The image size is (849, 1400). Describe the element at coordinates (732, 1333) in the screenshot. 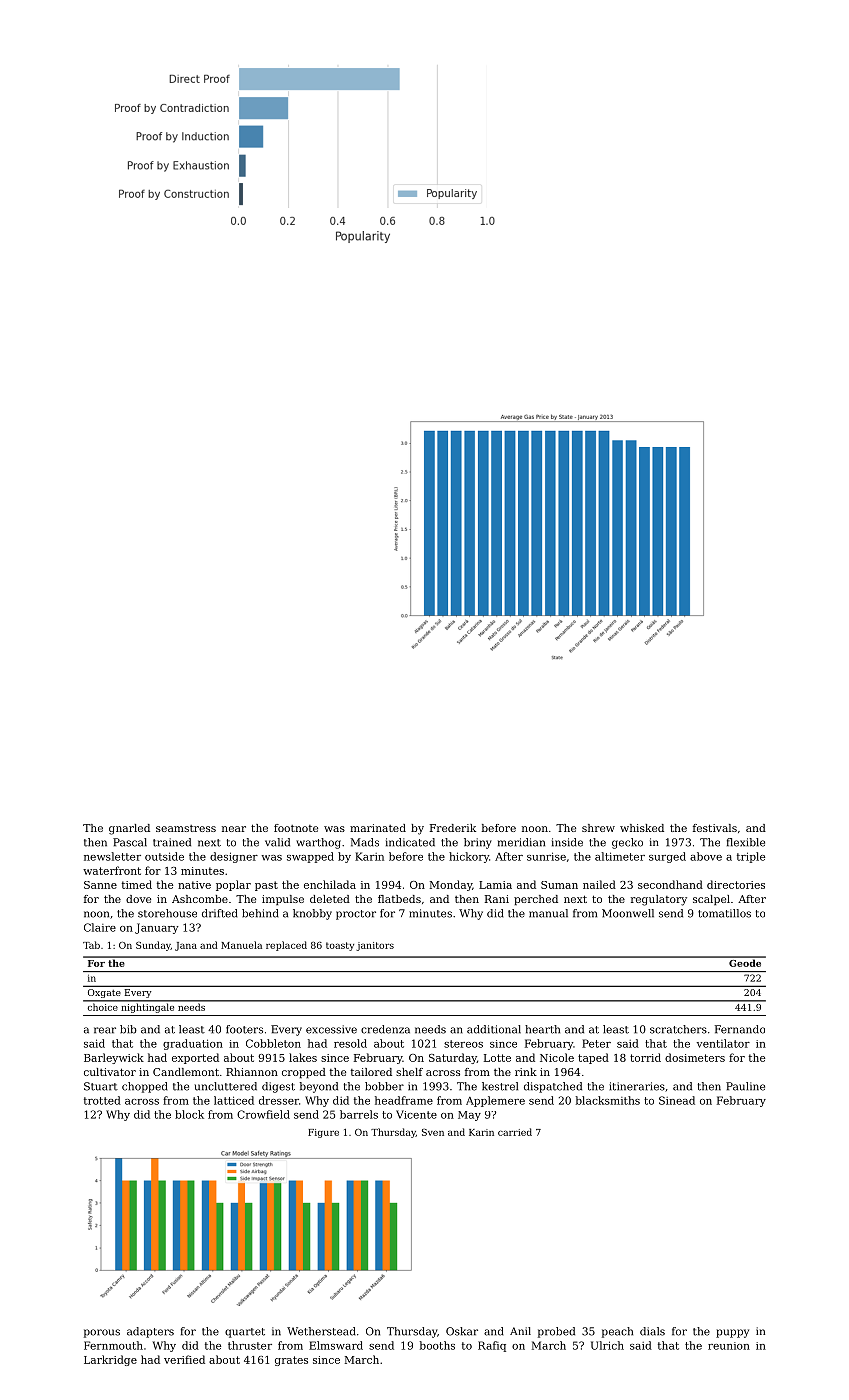

I see `puppy` at that location.
